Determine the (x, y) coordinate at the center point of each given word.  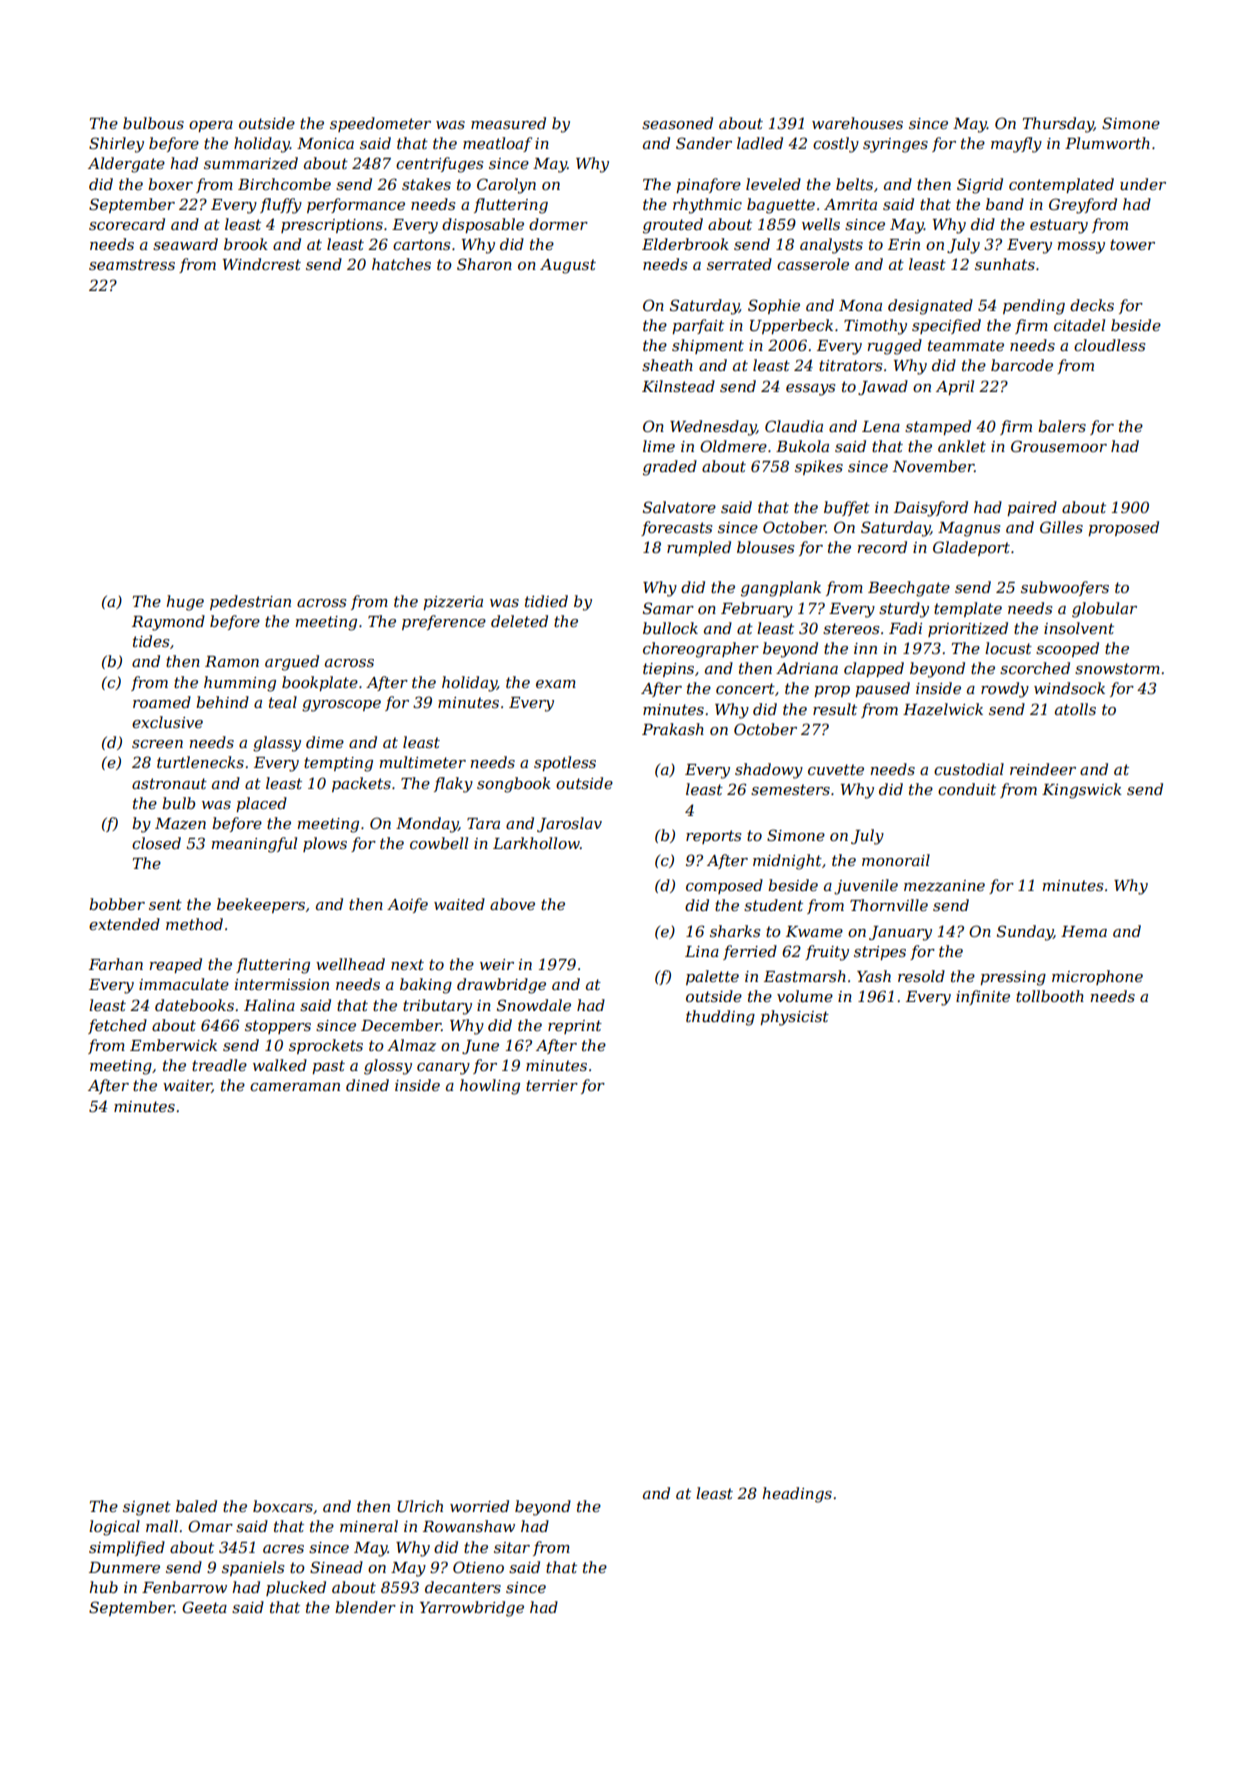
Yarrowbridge (472, 1609)
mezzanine (944, 886)
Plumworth (1107, 143)
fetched (117, 1026)
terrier (552, 1085)
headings (797, 1495)
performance (356, 205)
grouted (673, 226)
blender (365, 1607)
